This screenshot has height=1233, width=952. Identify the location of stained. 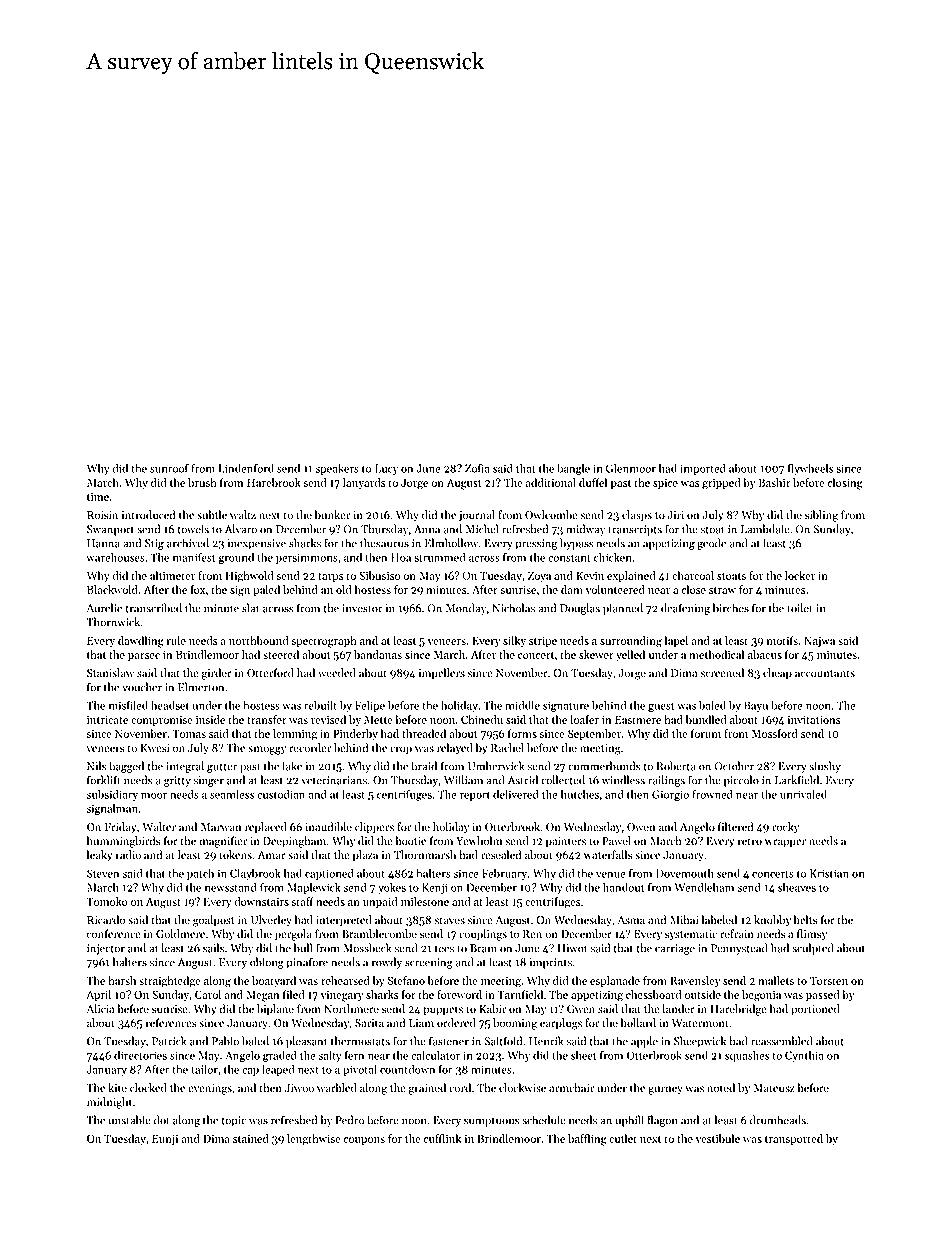
(251, 1138).
